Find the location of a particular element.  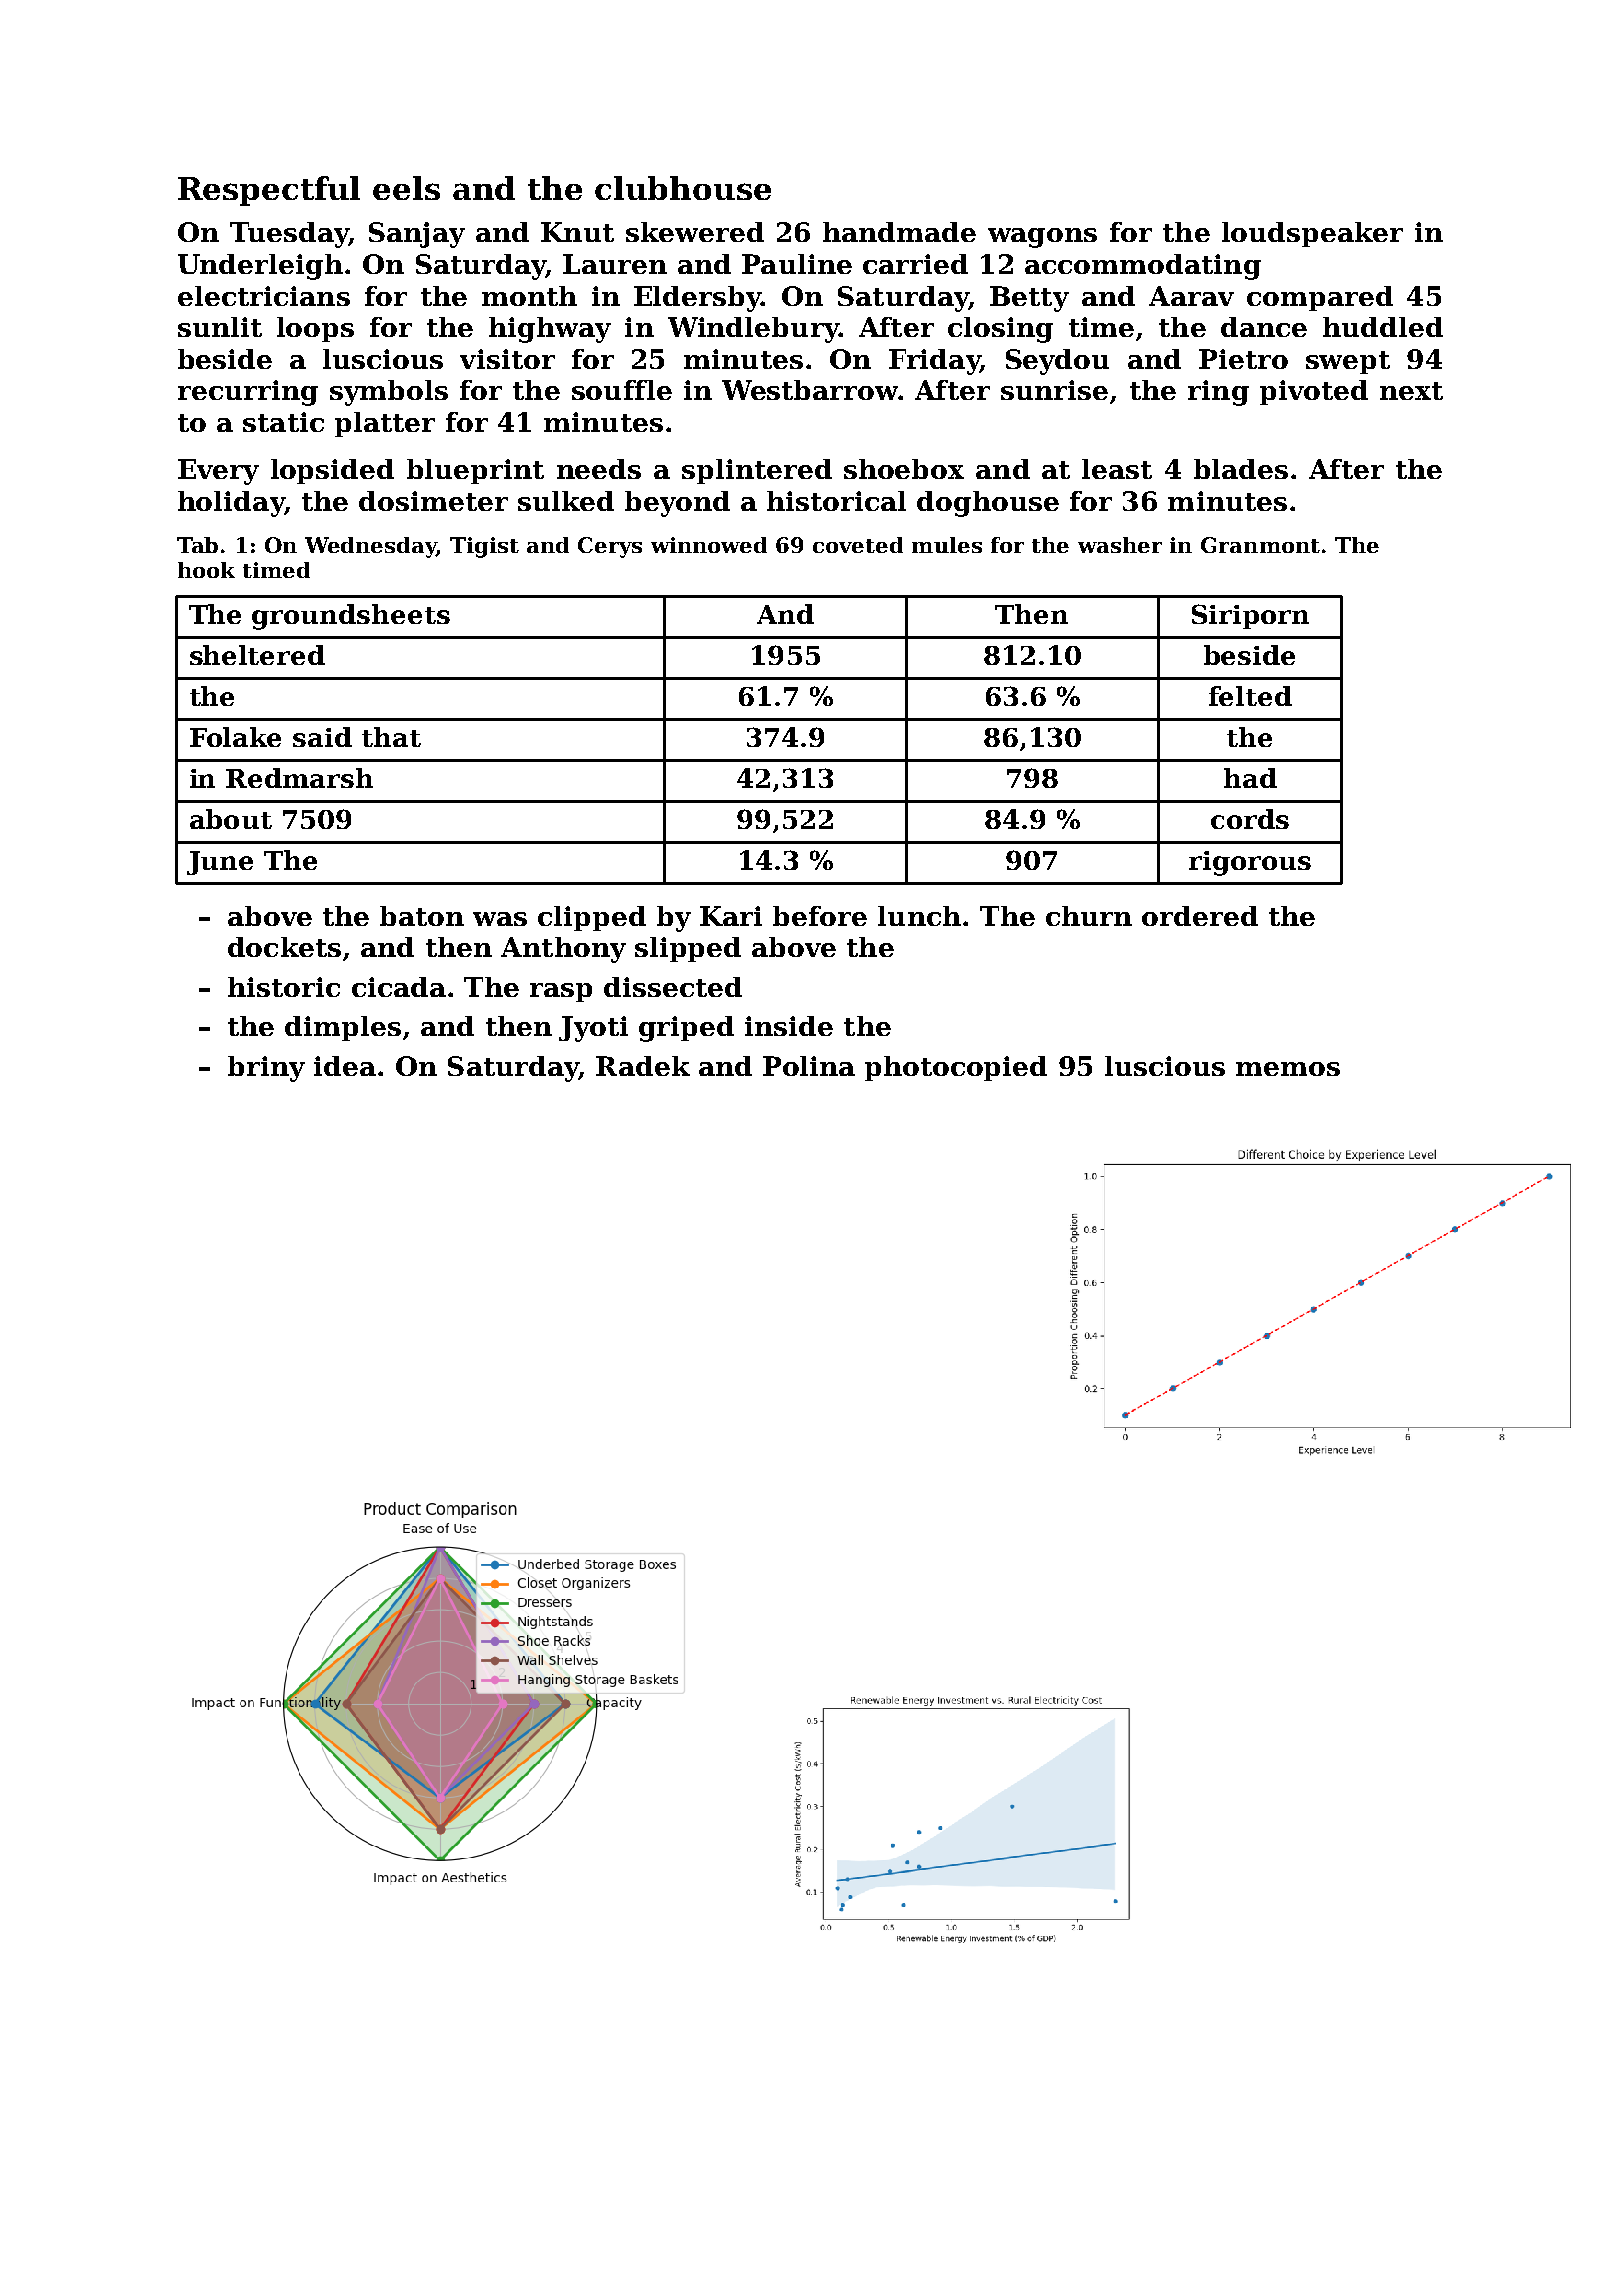

handmade is located at coordinates (899, 232).
